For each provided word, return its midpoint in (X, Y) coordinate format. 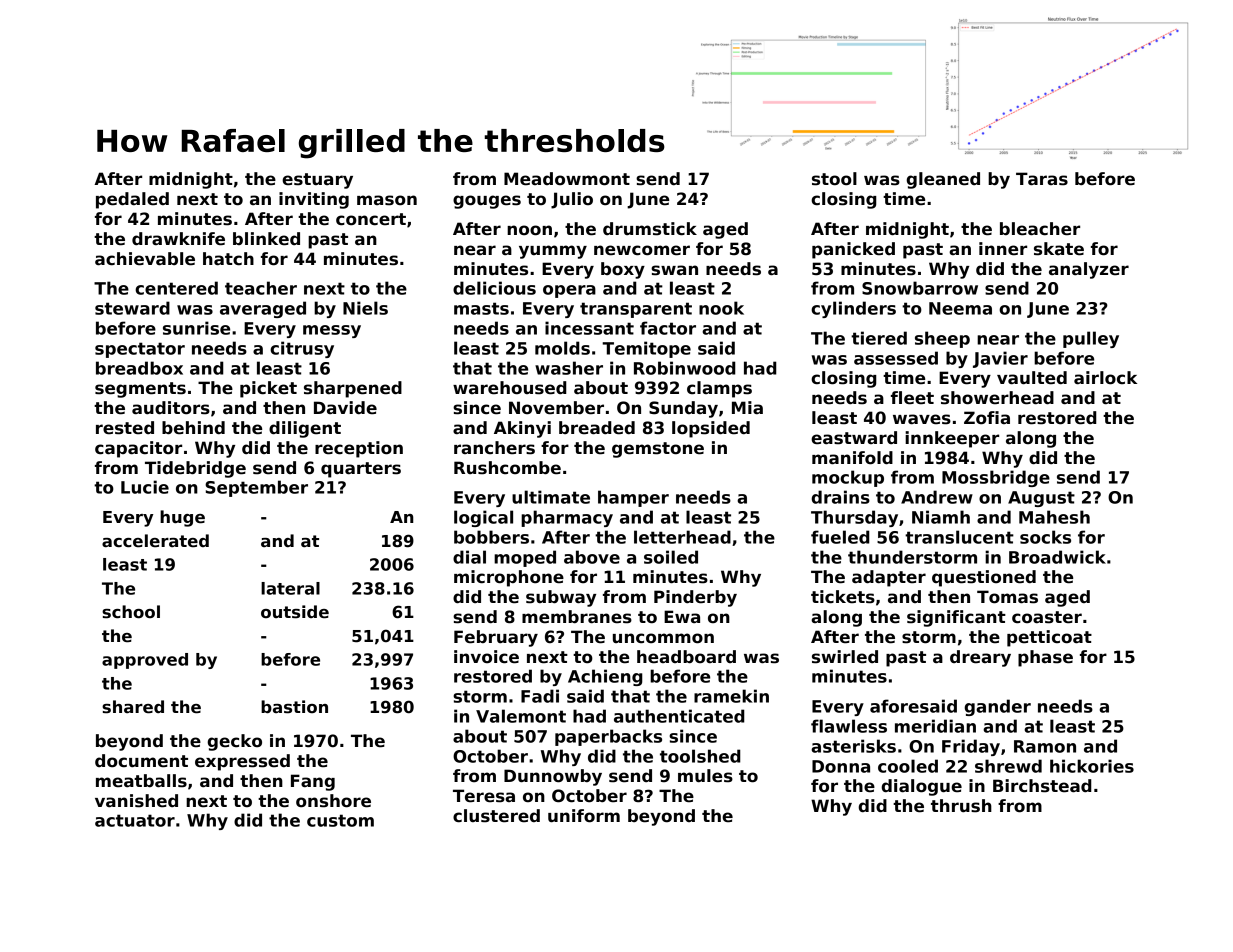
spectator (140, 350)
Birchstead (1042, 786)
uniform (584, 816)
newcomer (642, 250)
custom (340, 820)
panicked (853, 250)
